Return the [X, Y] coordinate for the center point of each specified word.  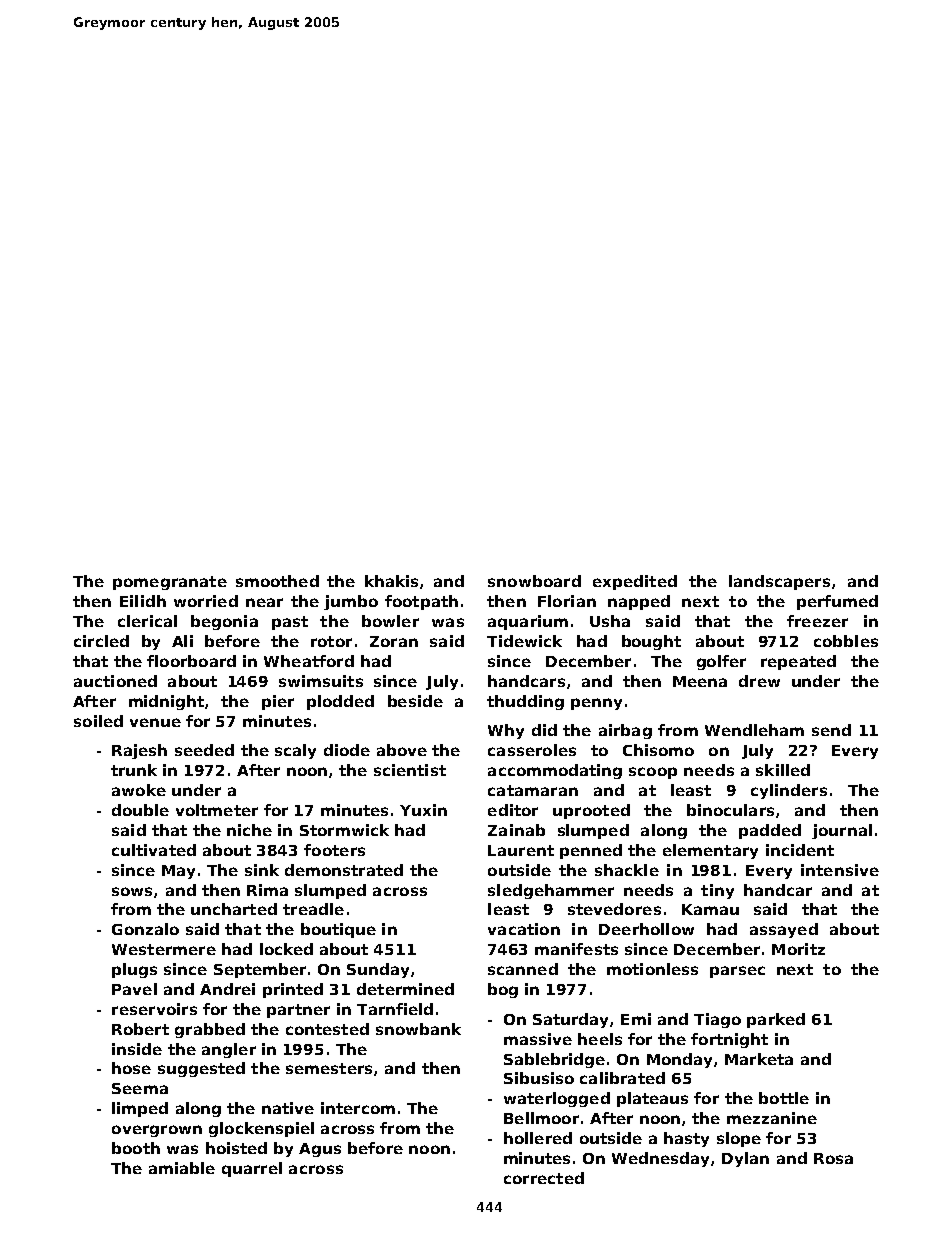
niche [249, 830]
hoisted [236, 1148]
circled [101, 641]
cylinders [789, 791]
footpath [421, 602]
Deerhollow [646, 929]
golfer [721, 662]
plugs [134, 970]
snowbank [418, 1029]
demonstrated [344, 870]
